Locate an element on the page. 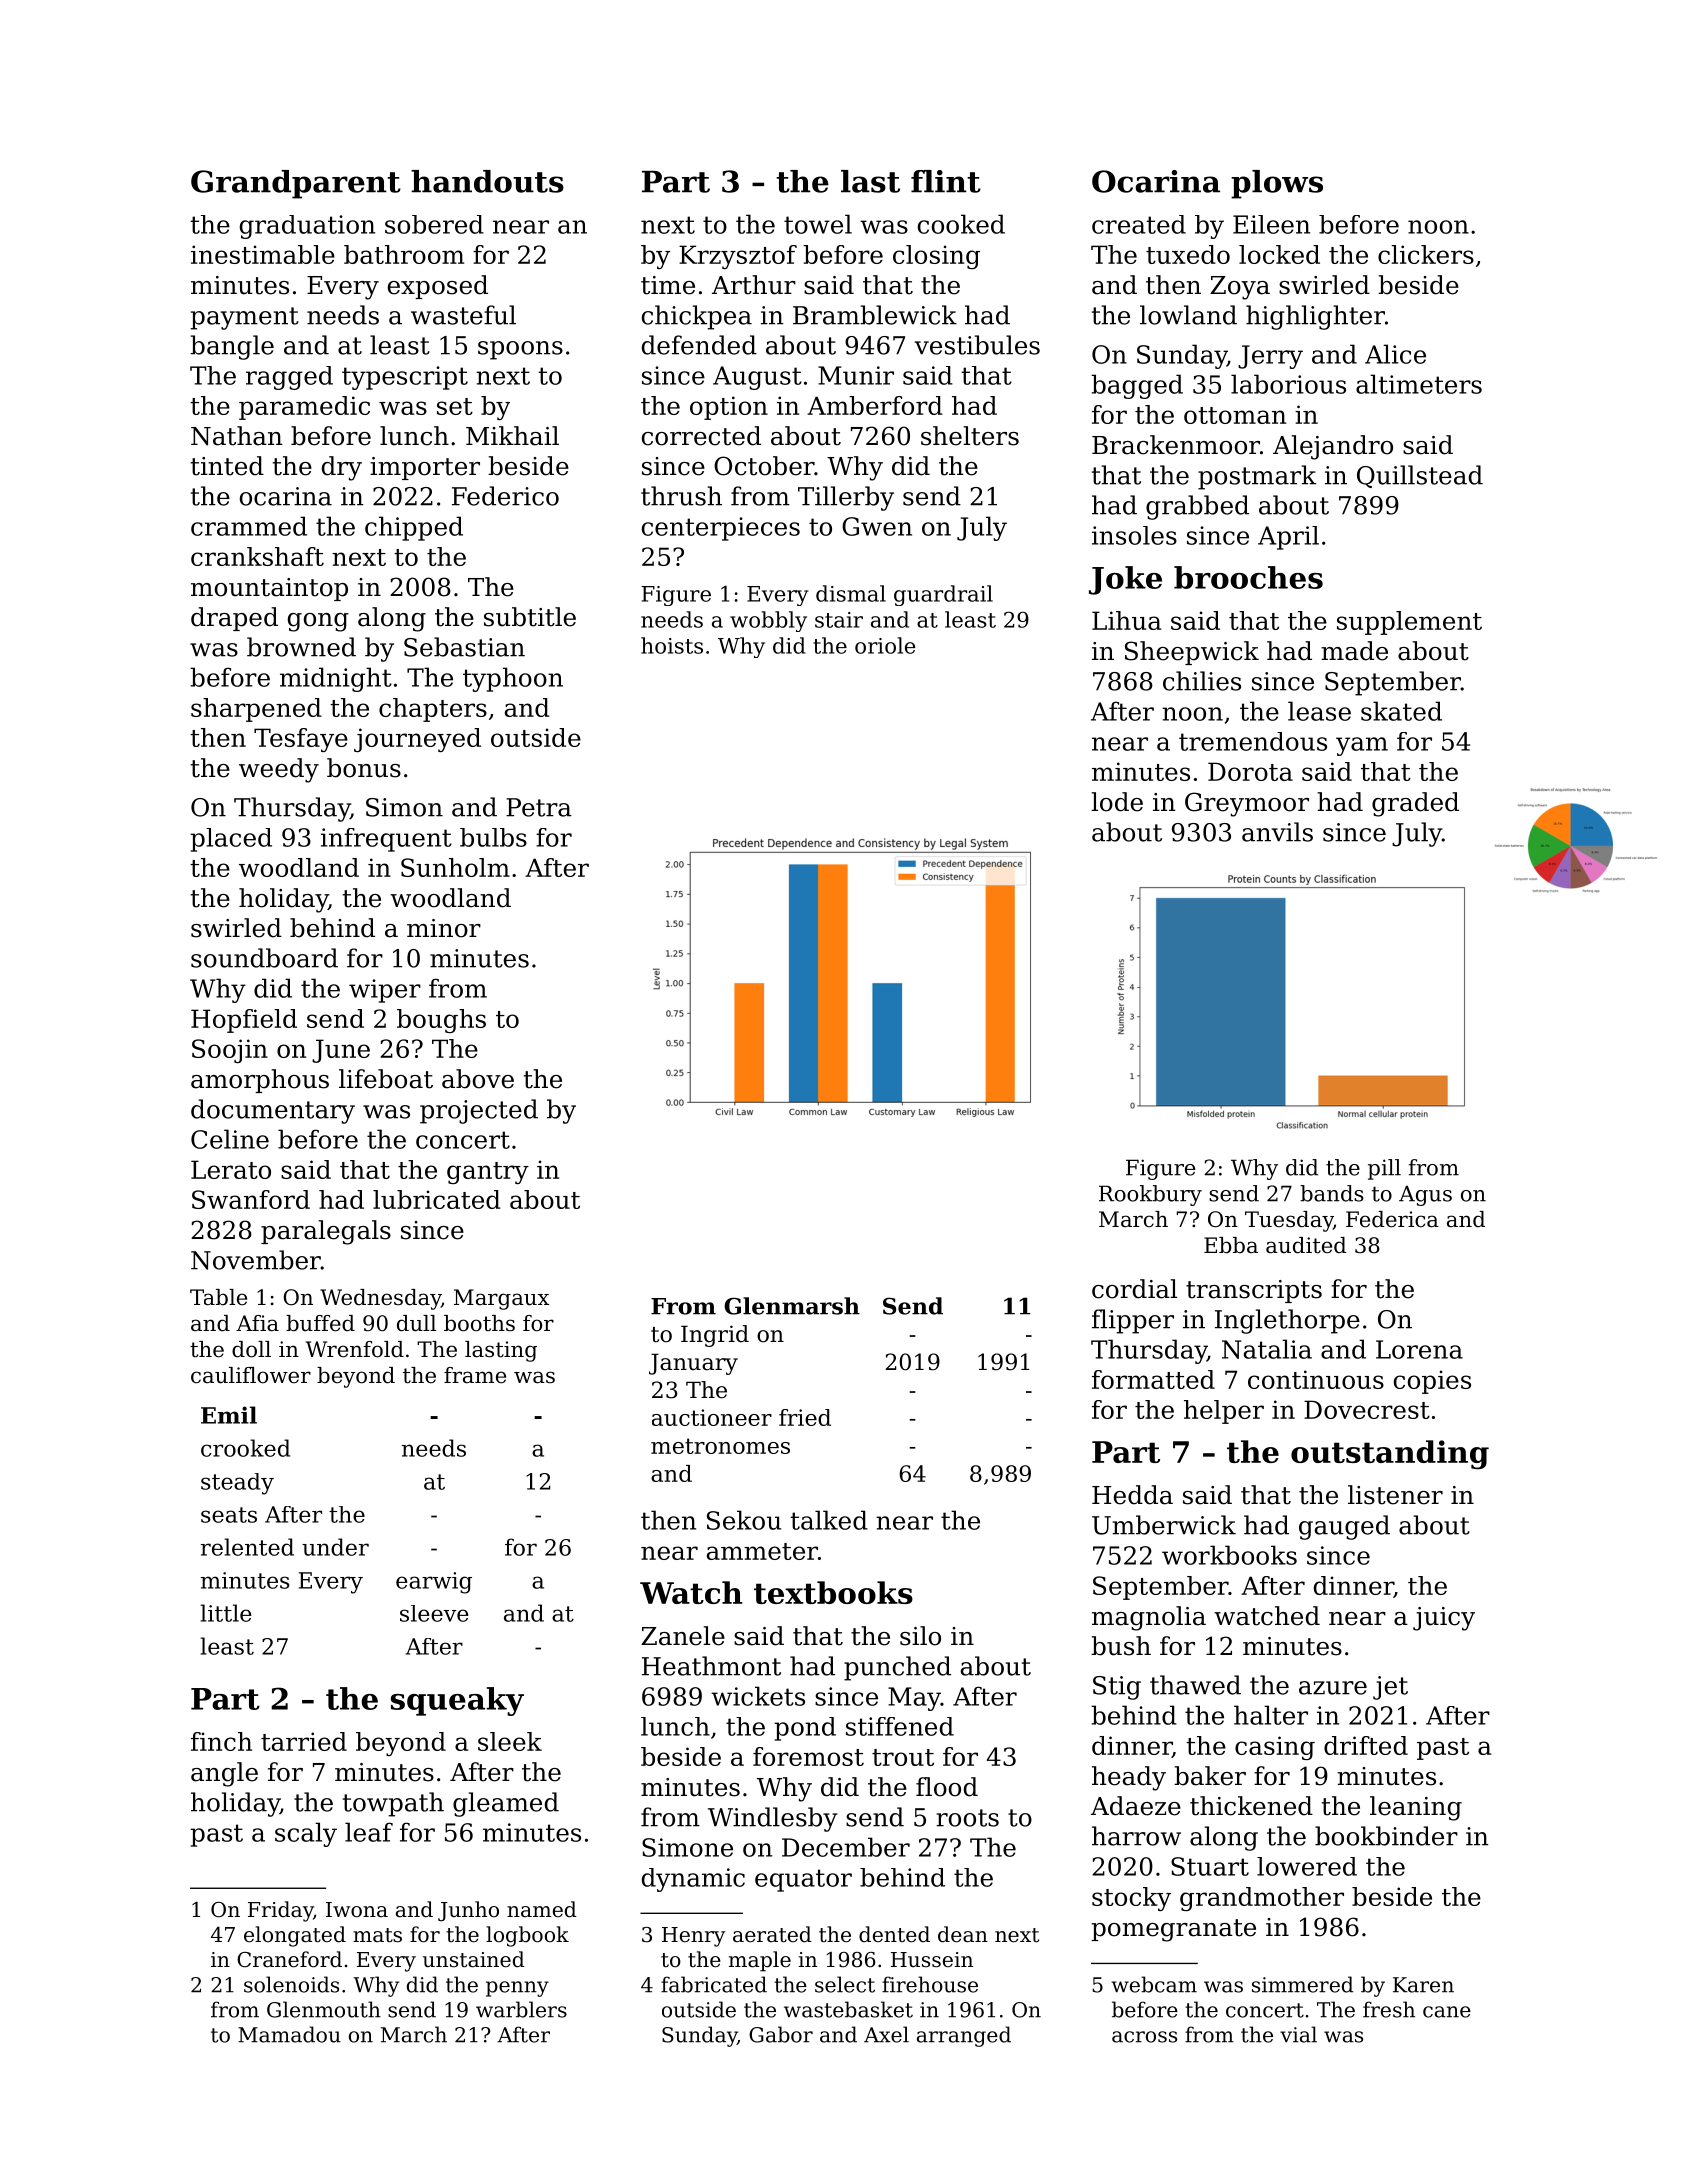  Ingrid is located at coordinates (715, 1336).
